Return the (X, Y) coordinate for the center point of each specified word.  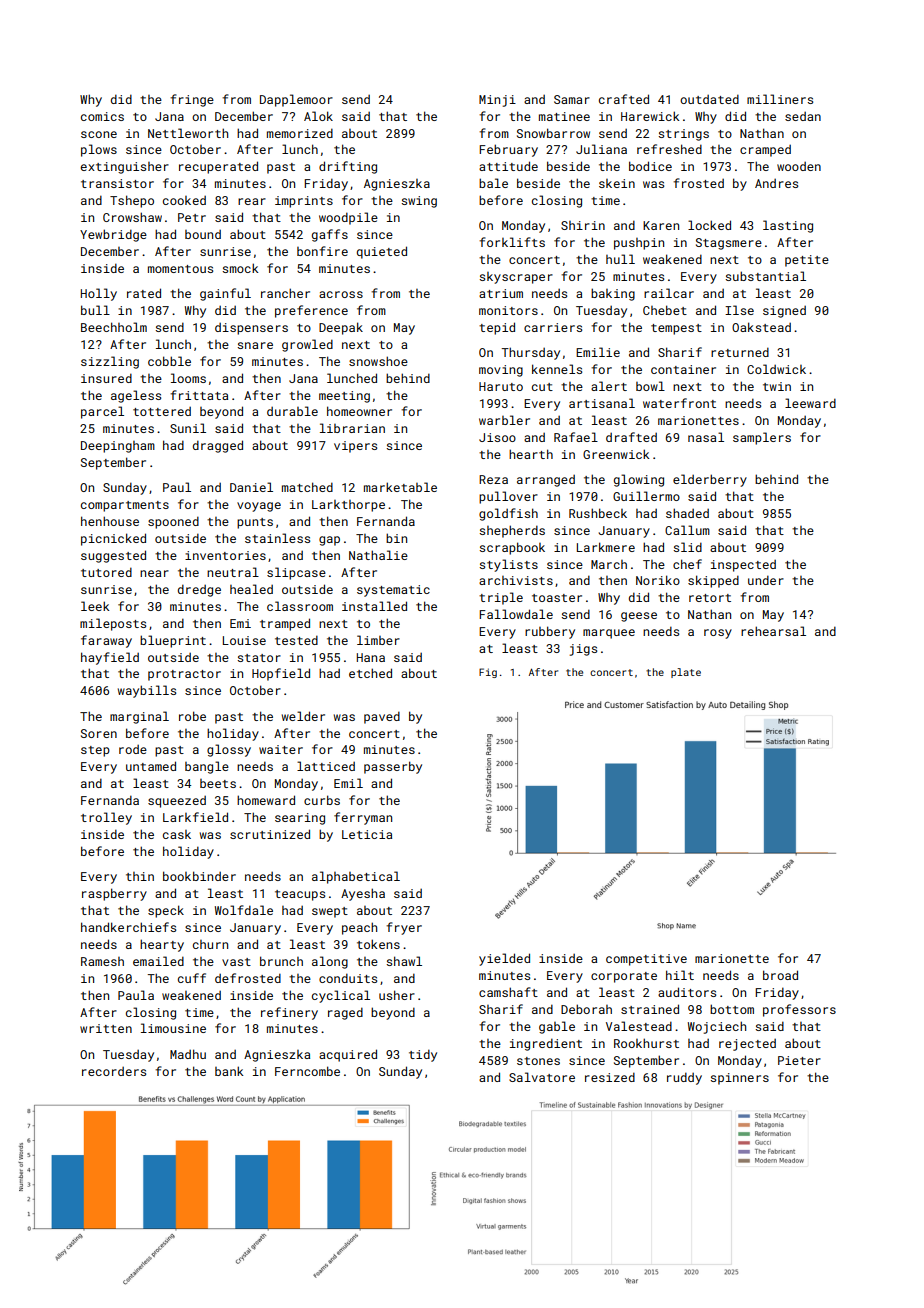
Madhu (188, 1054)
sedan (803, 116)
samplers (762, 438)
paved (382, 717)
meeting (344, 397)
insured (106, 378)
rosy (718, 634)
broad (780, 975)
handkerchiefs (128, 927)
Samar (572, 99)
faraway (106, 641)
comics (102, 116)
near (154, 573)
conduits (348, 978)
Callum (687, 530)
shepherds (512, 531)
